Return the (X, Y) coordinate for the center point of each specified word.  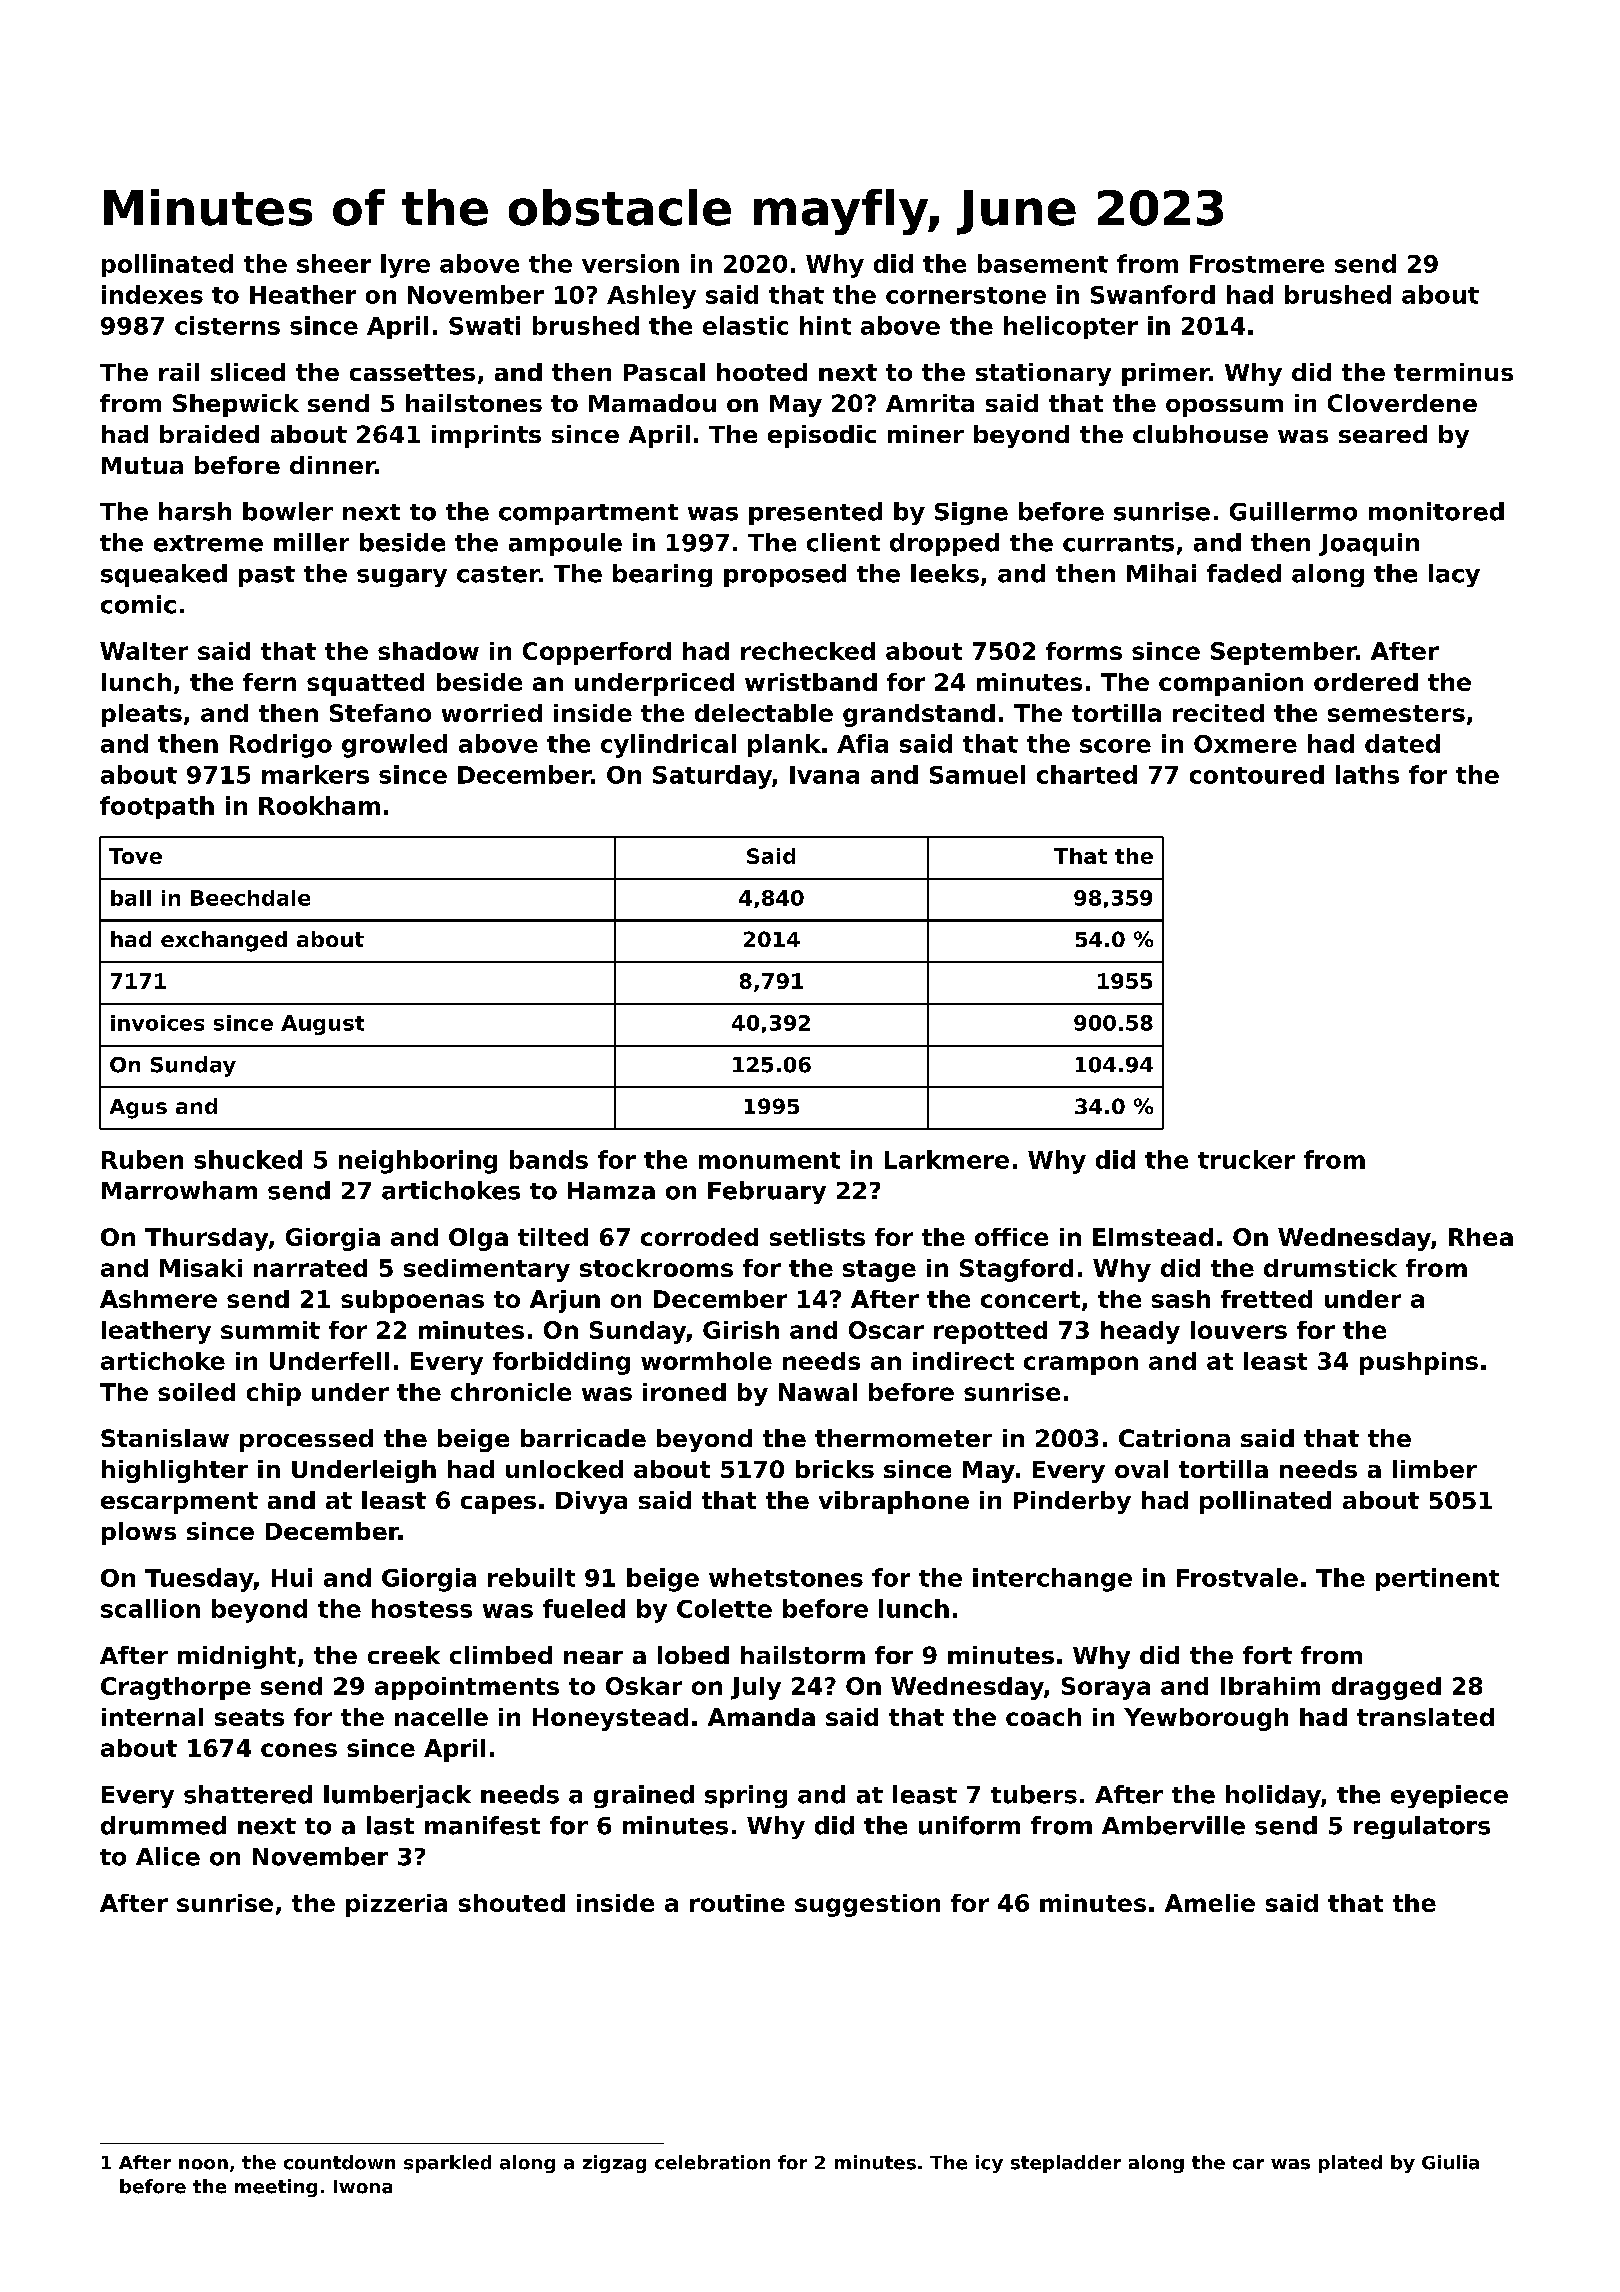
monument (769, 1160)
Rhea (1481, 1237)
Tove (135, 856)
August (322, 1025)
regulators (1422, 1827)
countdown (339, 2162)
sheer (334, 263)
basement (1043, 263)
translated (1425, 1717)
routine (737, 1903)
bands (549, 1159)
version (630, 263)
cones (299, 1750)
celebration (712, 2162)
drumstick (1330, 1268)
